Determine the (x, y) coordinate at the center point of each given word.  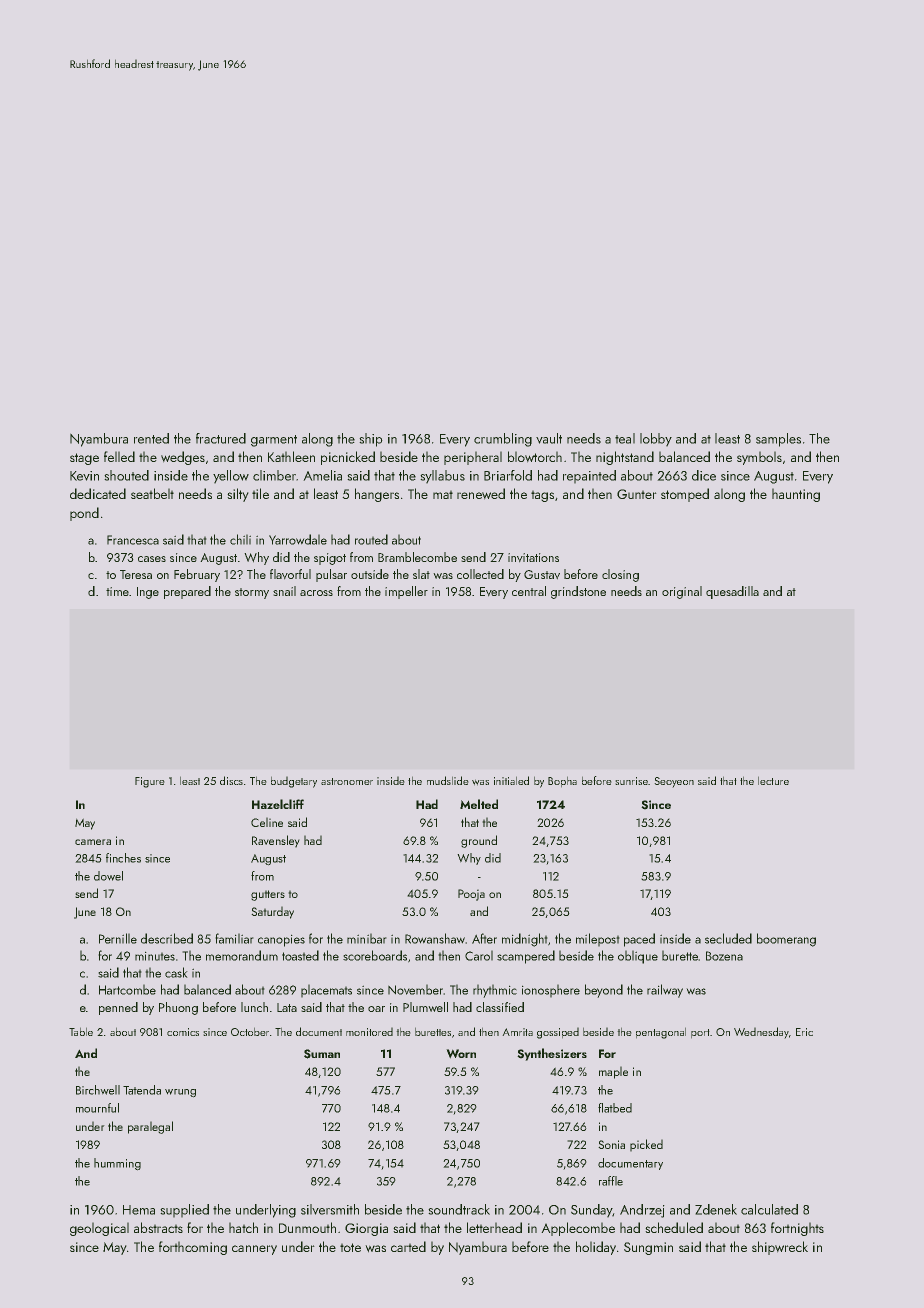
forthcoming (193, 1248)
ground (479, 841)
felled (119, 456)
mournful (97, 1108)
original (682, 592)
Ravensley (276, 841)
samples (778, 440)
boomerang (786, 940)
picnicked (348, 458)
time (117, 591)
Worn (461, 1054)
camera (93, 842)
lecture (773, 780)
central (529, 591)
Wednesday (761, 1033)
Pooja (471, 895)
